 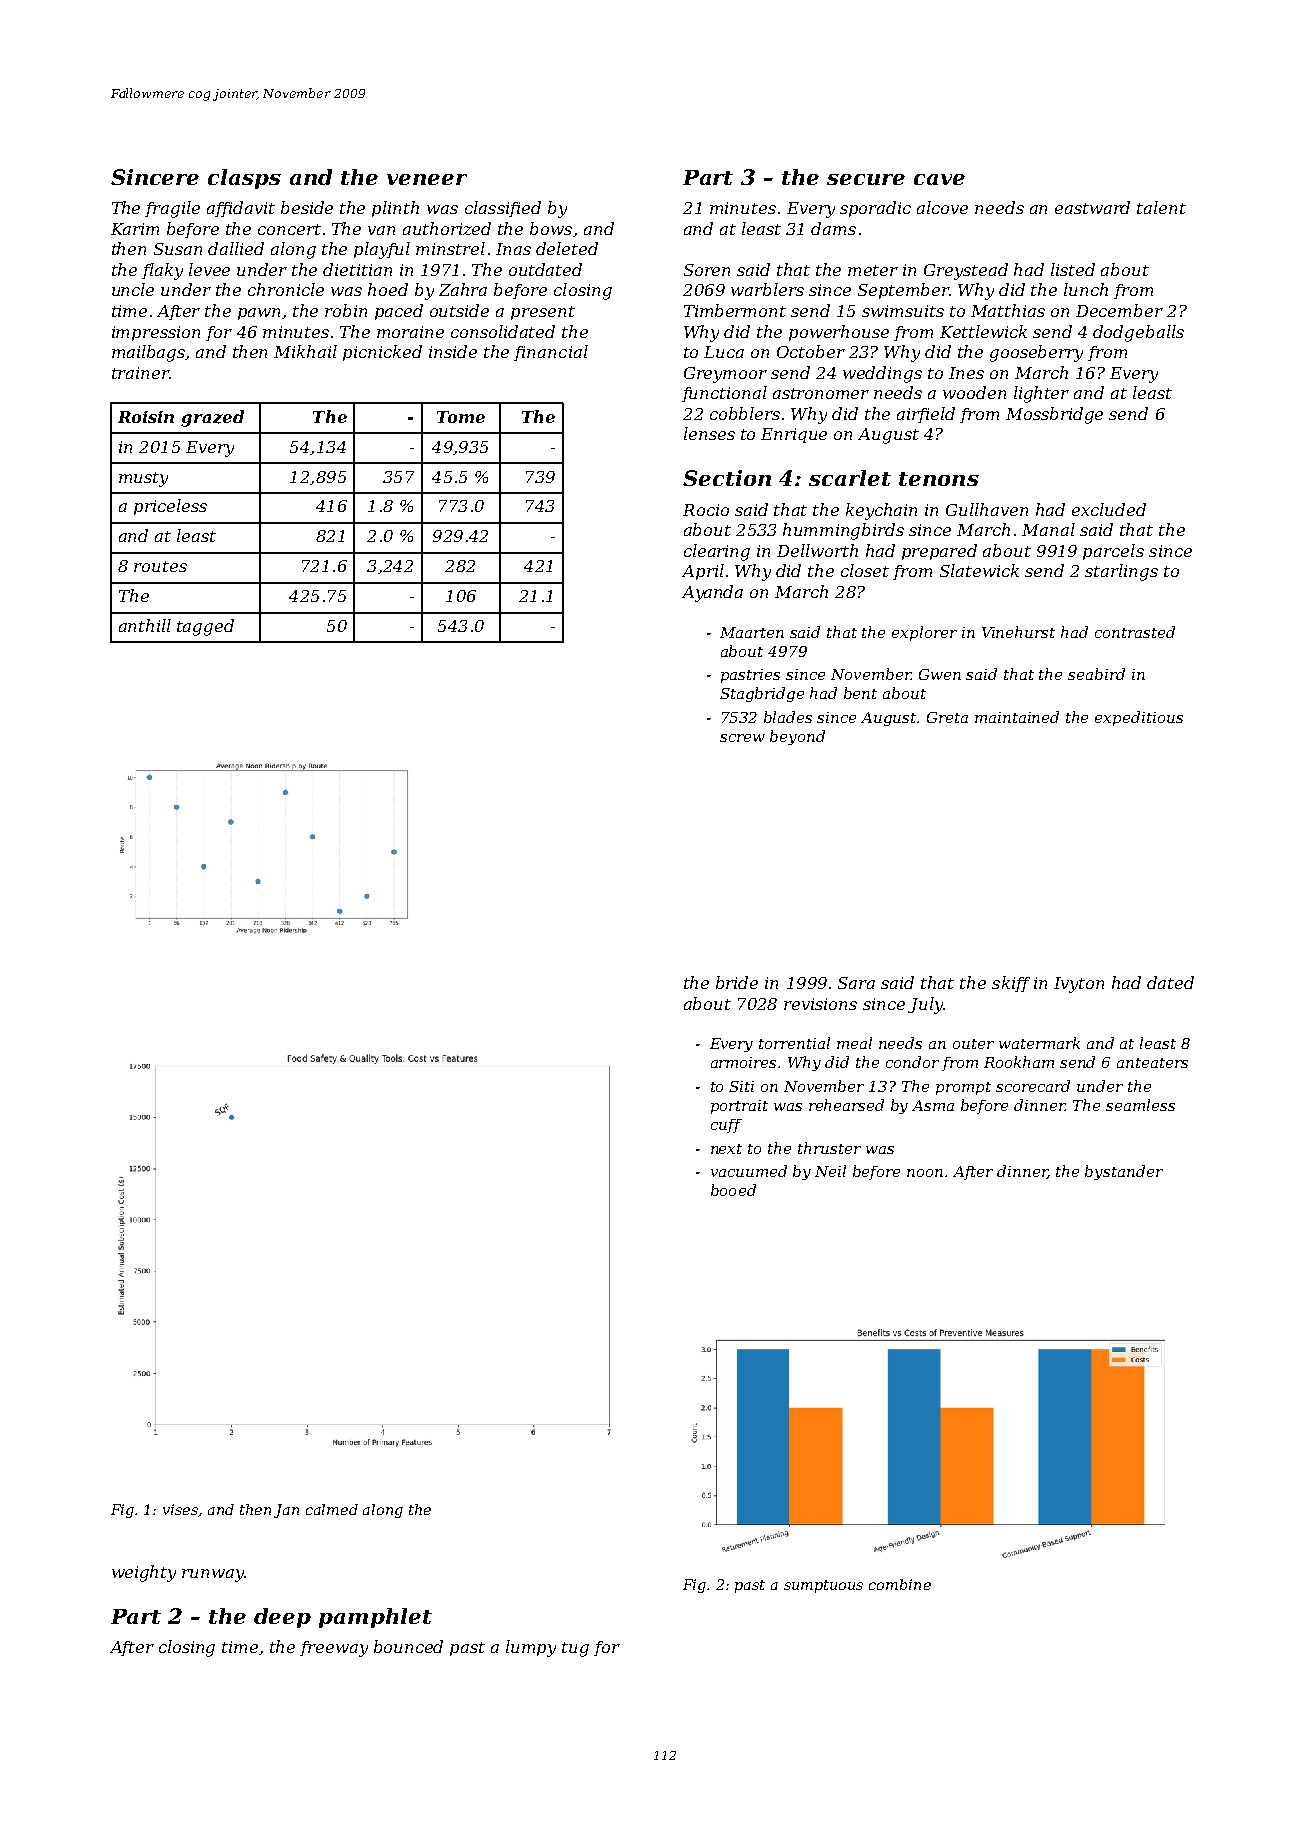 I want to click on vises, so click(x=181, y=1510).
